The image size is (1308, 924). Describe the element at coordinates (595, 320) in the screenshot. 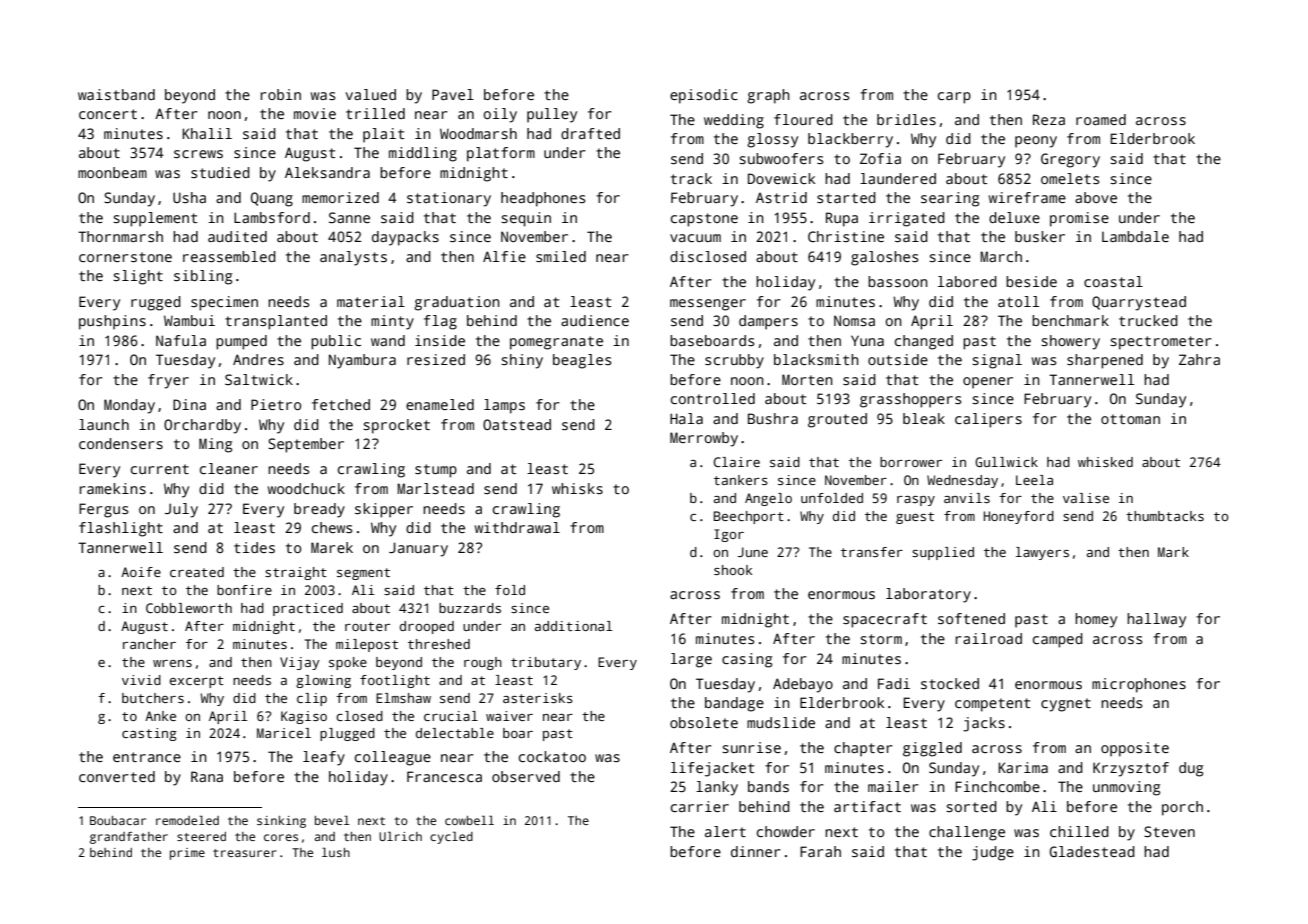

I see `audience` at that location.
